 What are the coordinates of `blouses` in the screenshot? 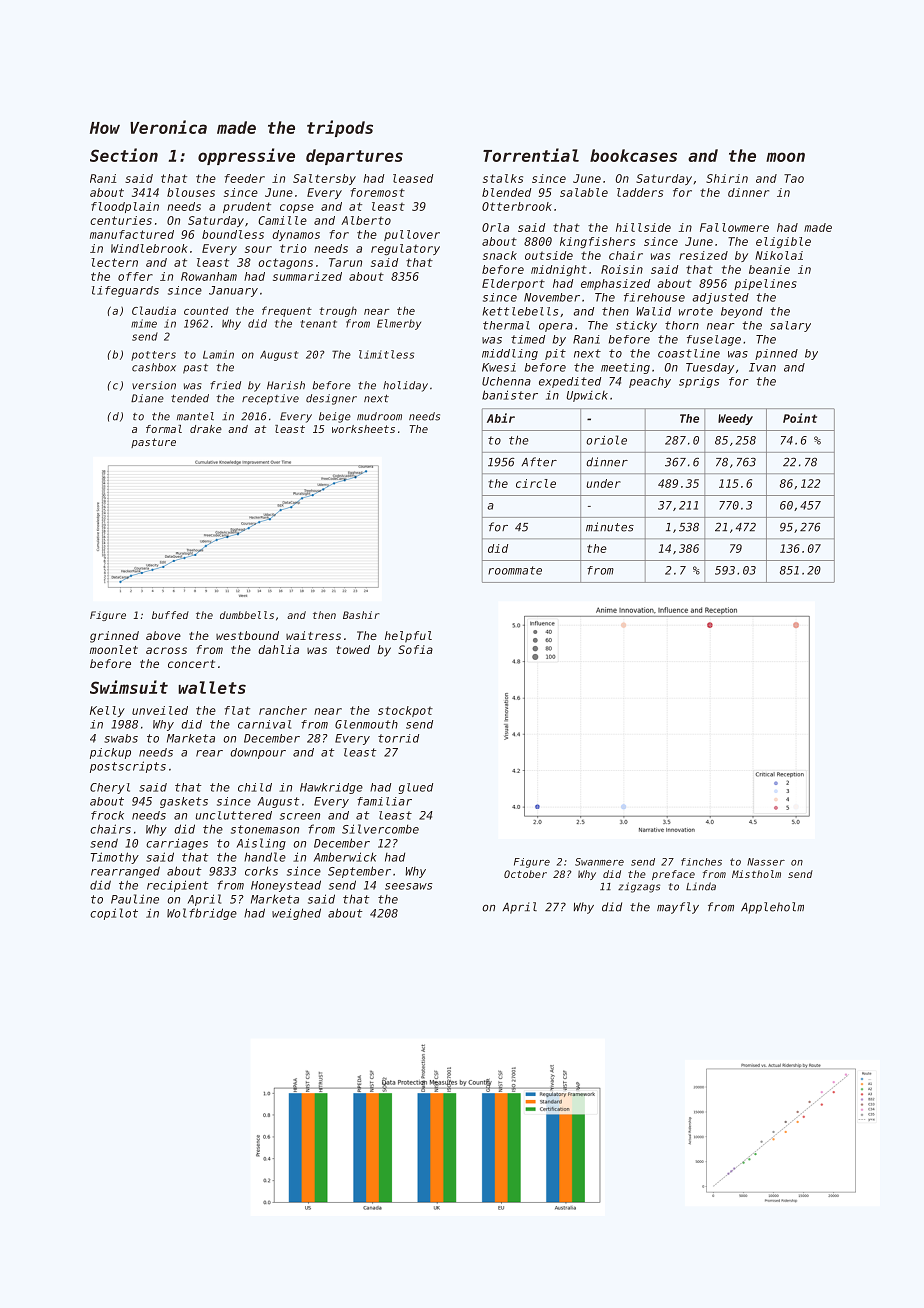 It's located at (191, 192).
